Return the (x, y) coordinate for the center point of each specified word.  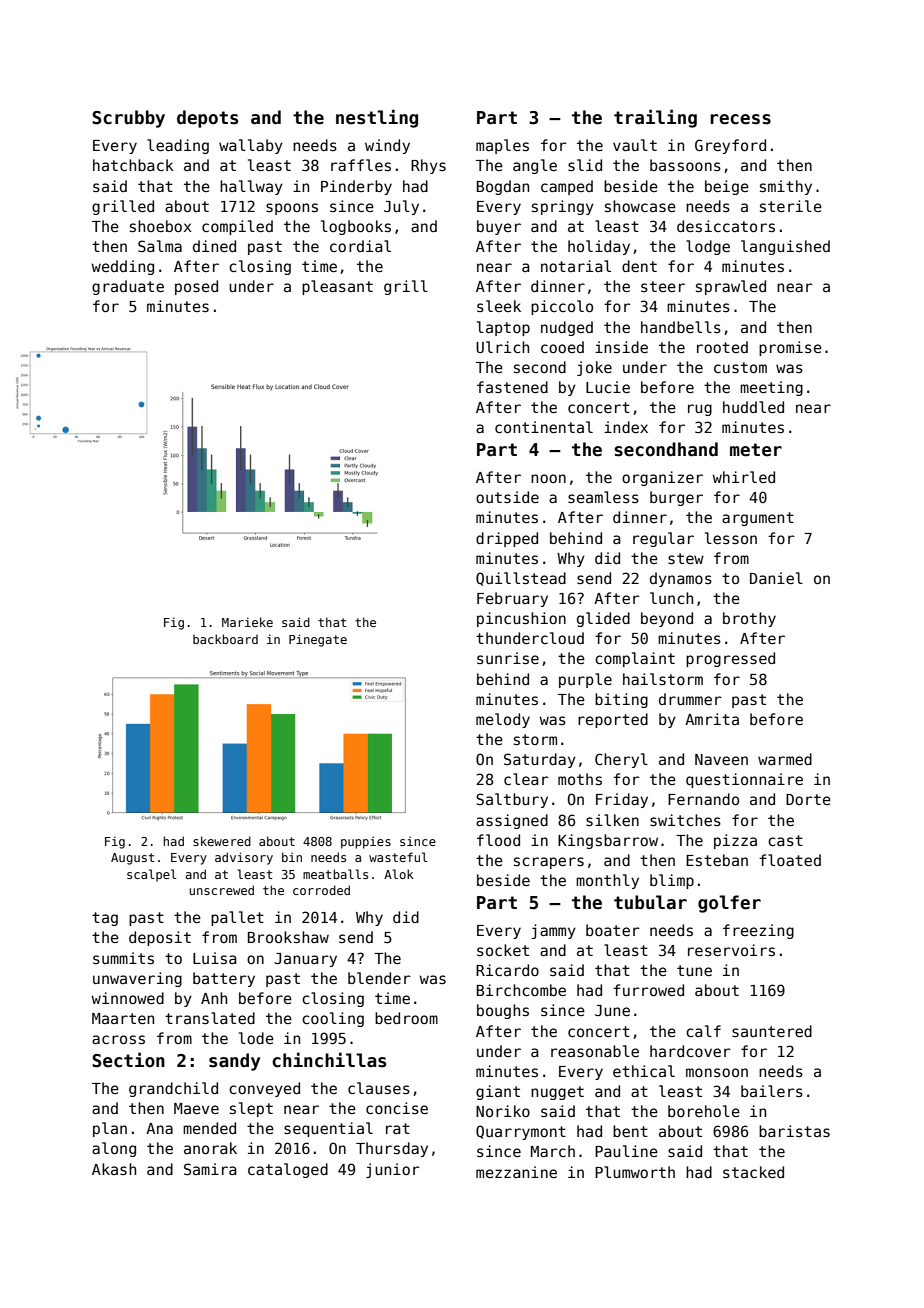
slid (585, 165)
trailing (655, 118)
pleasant (337, 287)
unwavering (137, 979)
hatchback (133, 165)
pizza (735, 841)
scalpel (152, 875)
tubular (650, 902)
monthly (607, 881)
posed (196, 287)
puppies (366, 842)
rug (700, 410)
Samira (210, 1169)
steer (663, 286)
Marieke (247, 622)
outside (507, 497)
